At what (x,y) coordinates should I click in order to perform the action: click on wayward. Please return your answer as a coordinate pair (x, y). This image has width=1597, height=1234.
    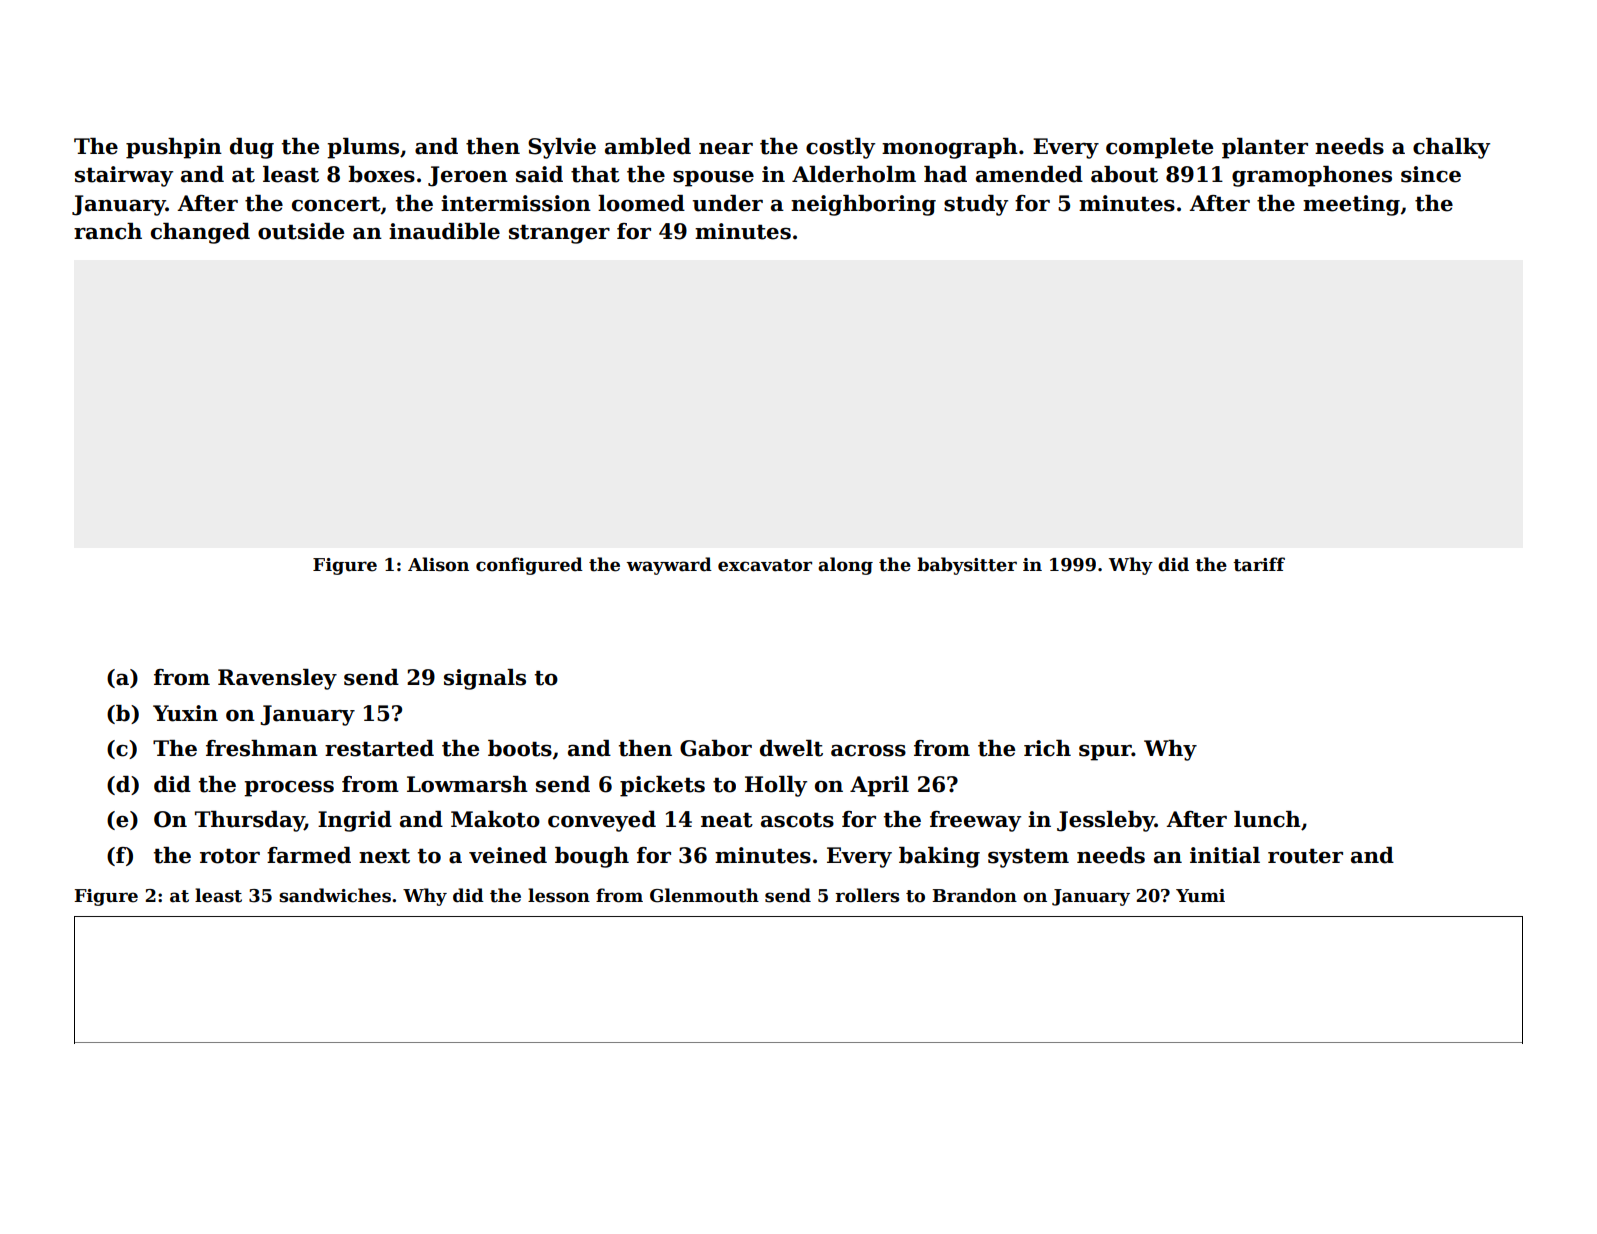
    Looking at the image, I should click on (669, 566).
